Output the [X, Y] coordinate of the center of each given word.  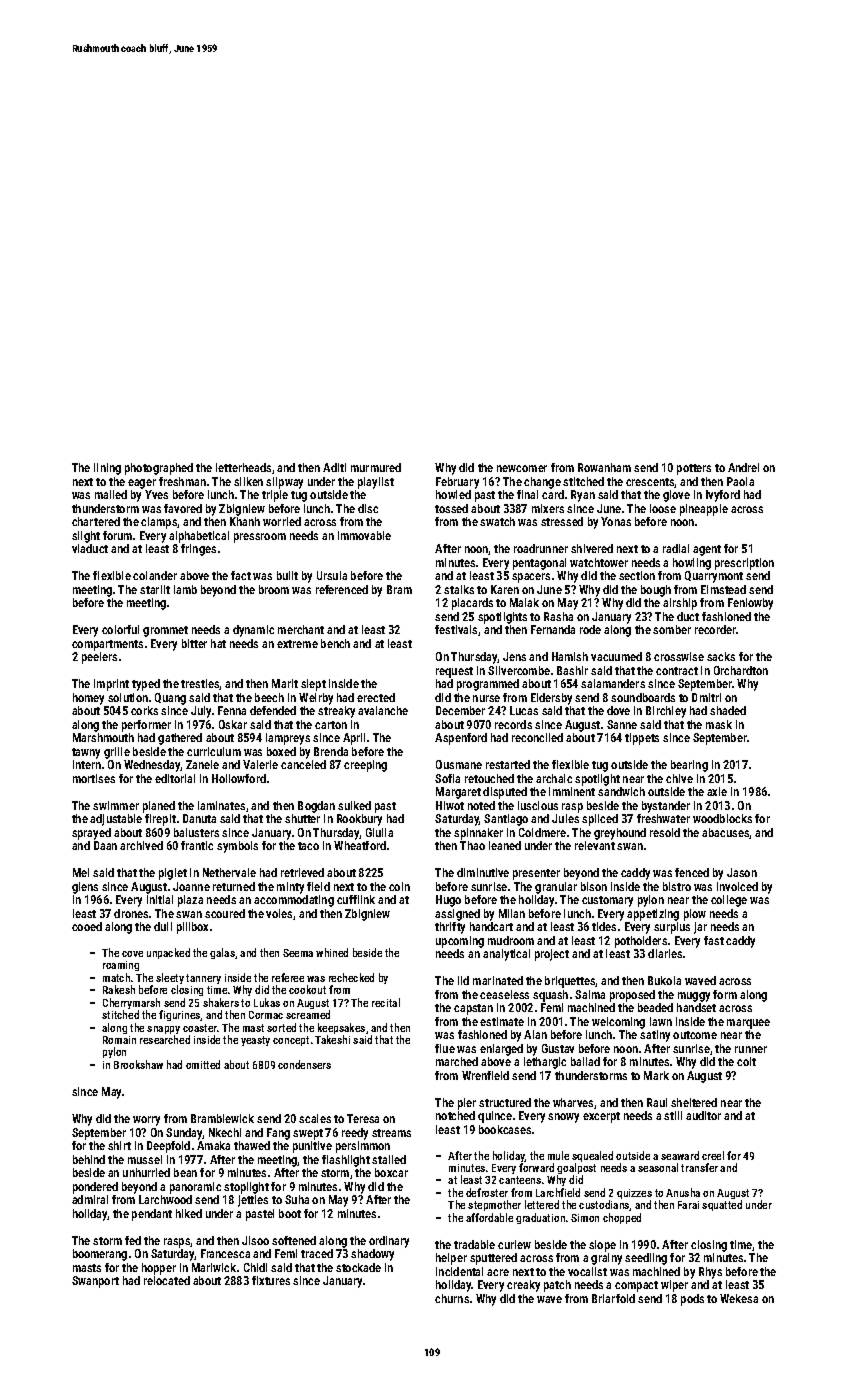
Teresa [363, 1118]
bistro [677, 886]
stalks [459, 589]
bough [656, 591]
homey [88, 699]
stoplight [246, 1188]
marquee [748, 1024]
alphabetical [199, 537]
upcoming [460, 942]
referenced [342, 589]
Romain [119, 1040]
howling [692, 564]
